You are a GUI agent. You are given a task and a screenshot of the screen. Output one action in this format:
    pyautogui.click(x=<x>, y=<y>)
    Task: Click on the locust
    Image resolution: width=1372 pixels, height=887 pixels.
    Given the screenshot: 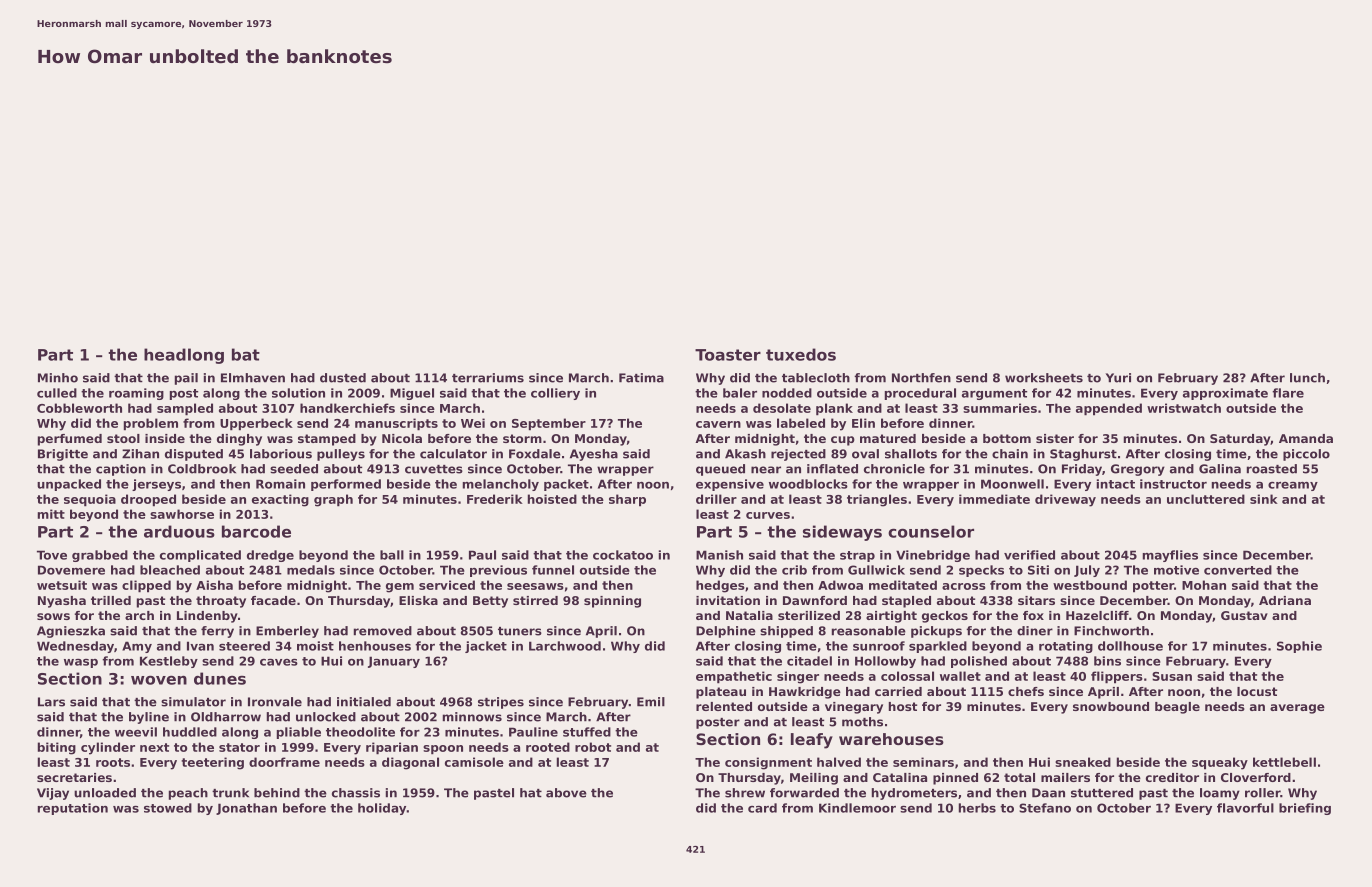 What is the action you would take?
    pyautogui.click(x=1257, y=691)
